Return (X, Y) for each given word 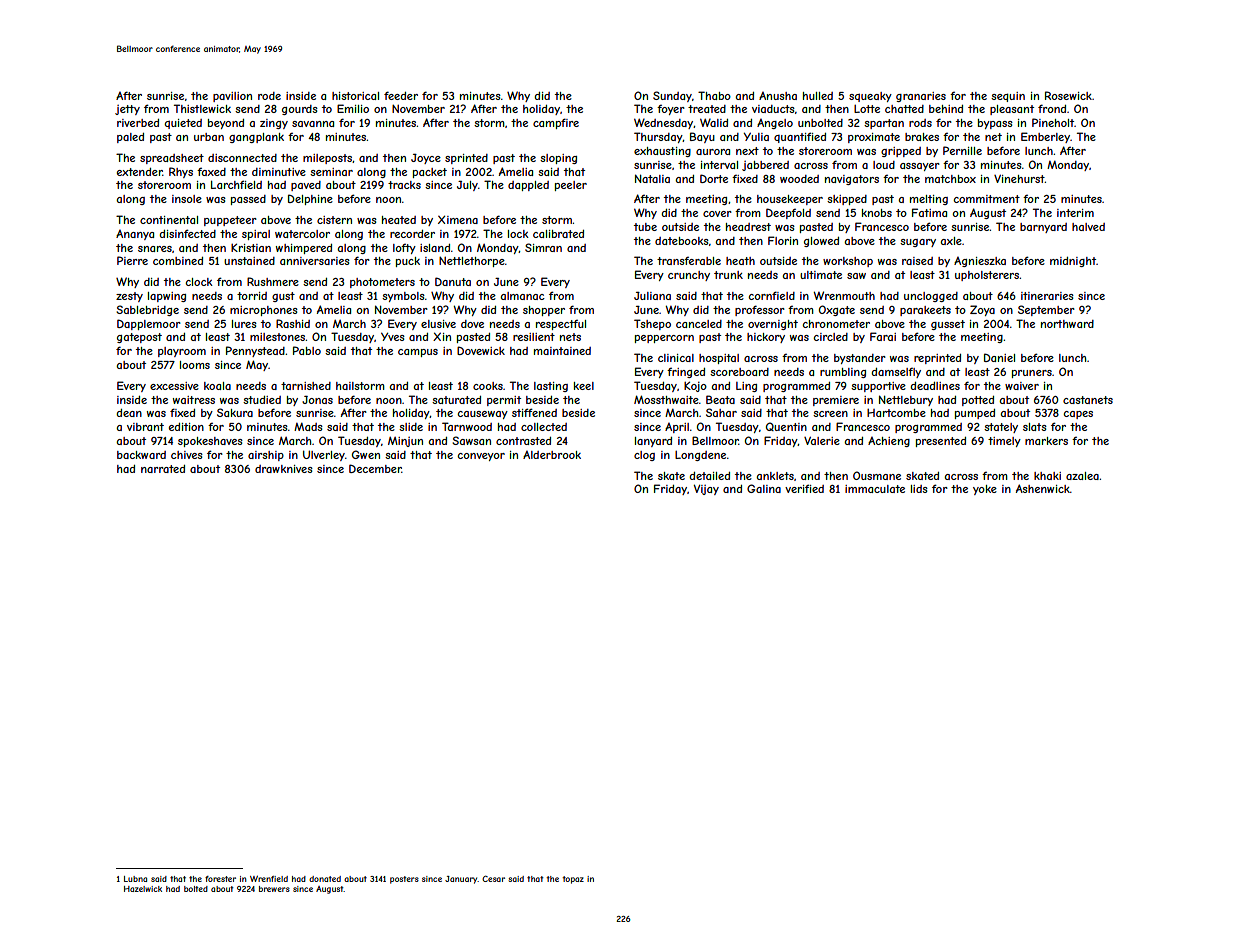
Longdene (700, 456)
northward (1067, 324)
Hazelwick (143, 889)
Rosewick (1068, 95)
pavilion (232, 97)
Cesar (493, 878)
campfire (556, 123)
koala (217, 386)
